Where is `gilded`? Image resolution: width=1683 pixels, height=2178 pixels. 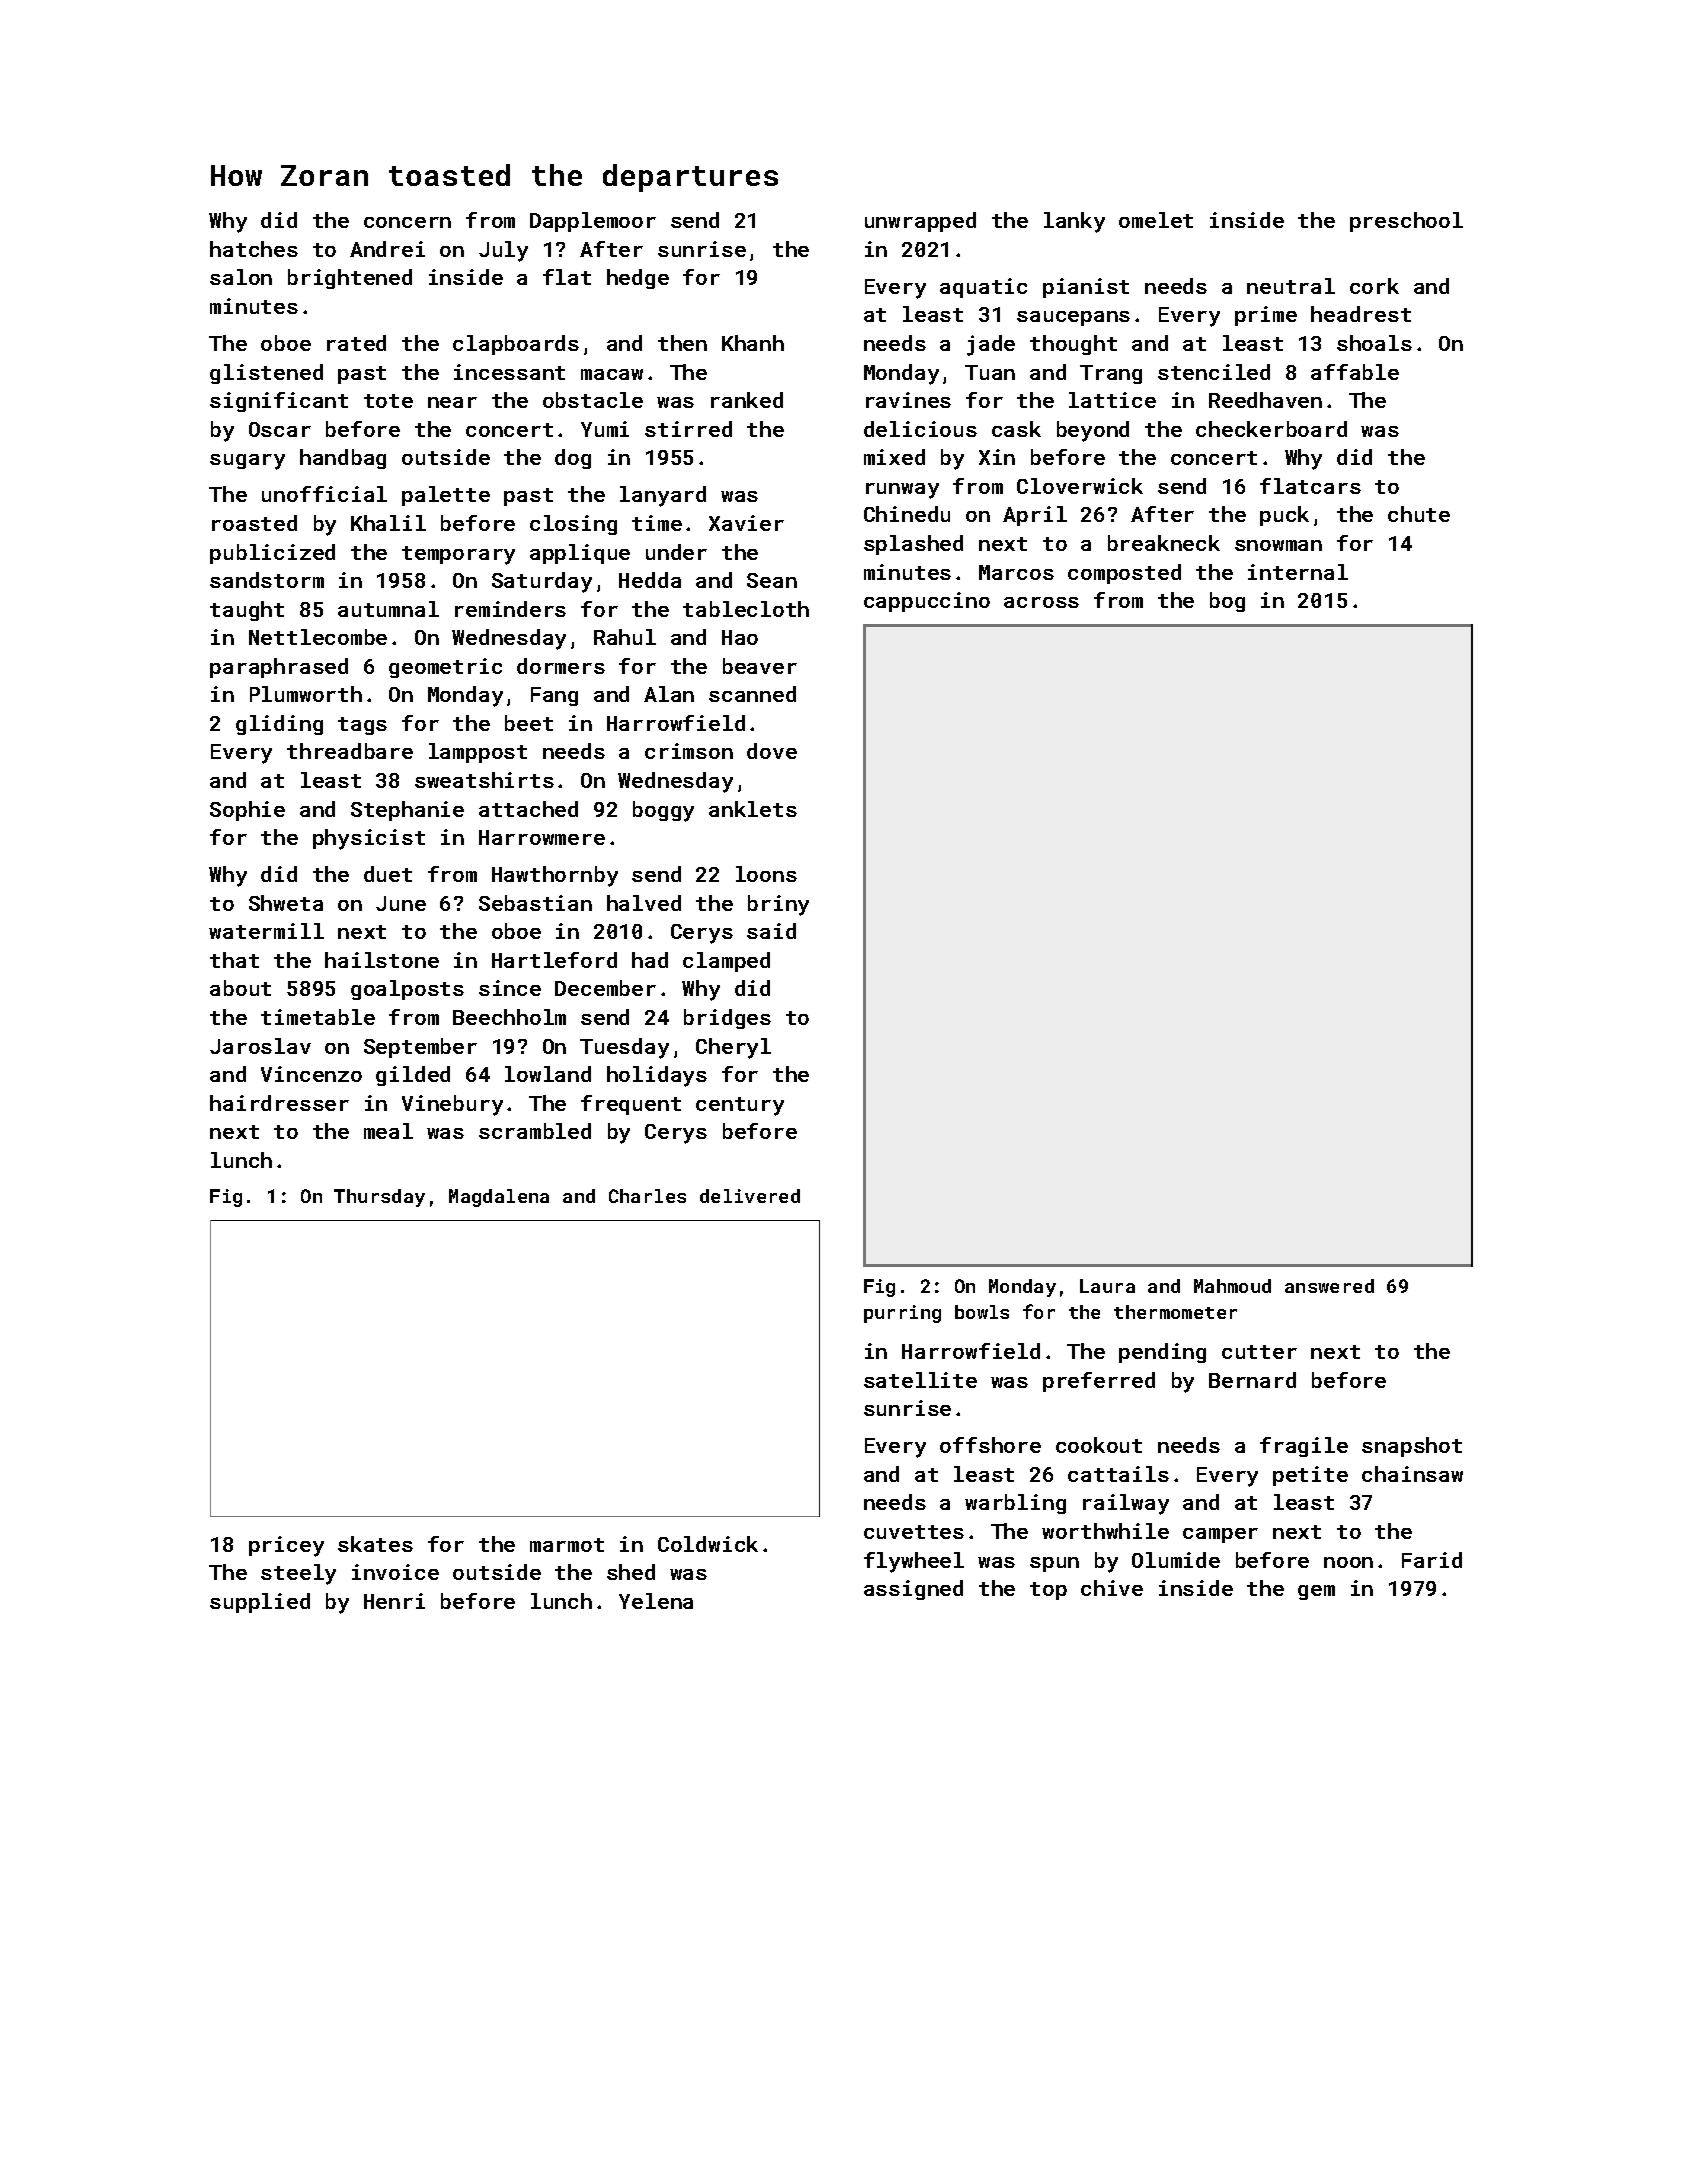 gilded is located at coordinates (413, 1076).
